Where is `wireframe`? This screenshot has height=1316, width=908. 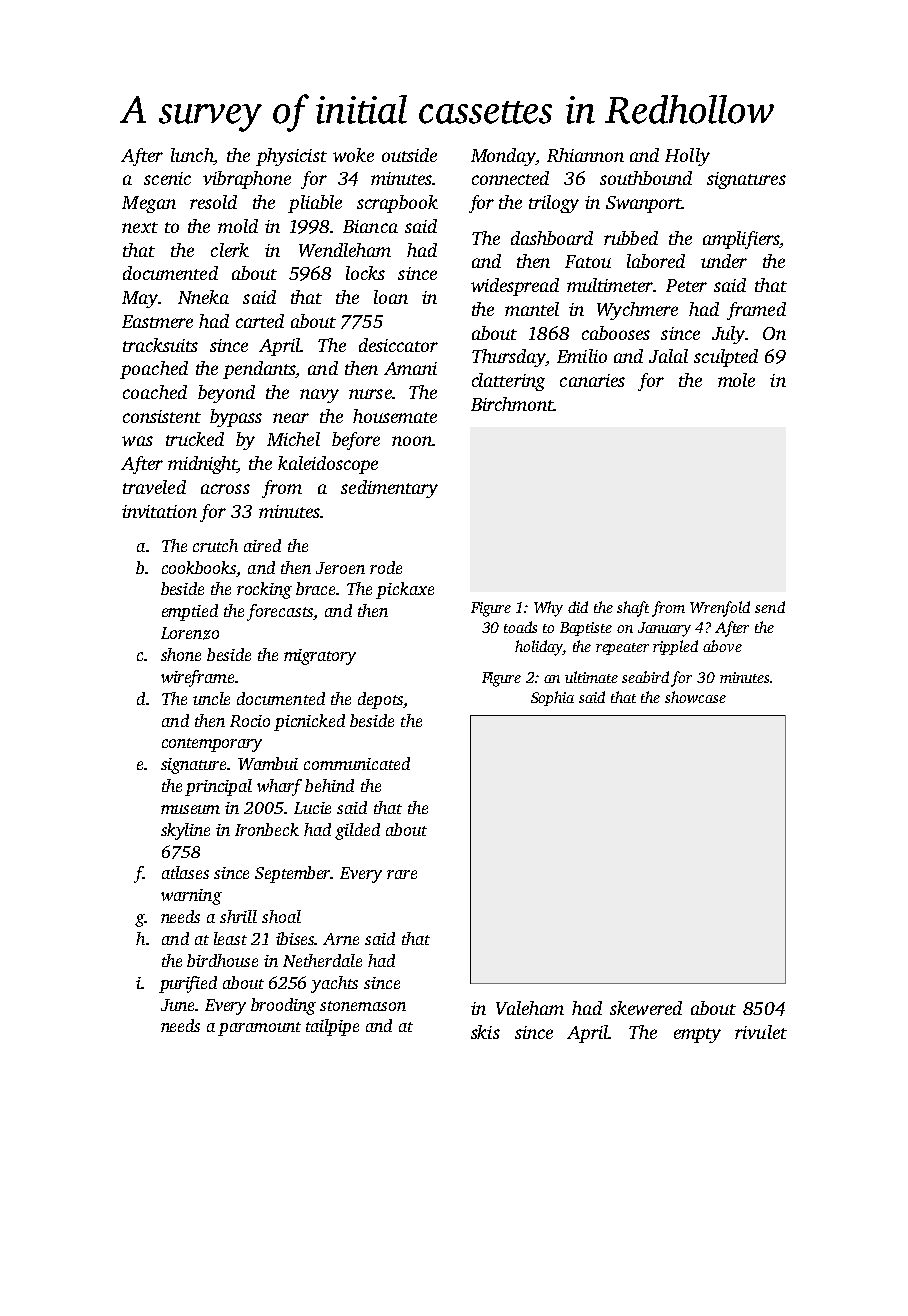 wireframe is located at coordinates (197, 678).
